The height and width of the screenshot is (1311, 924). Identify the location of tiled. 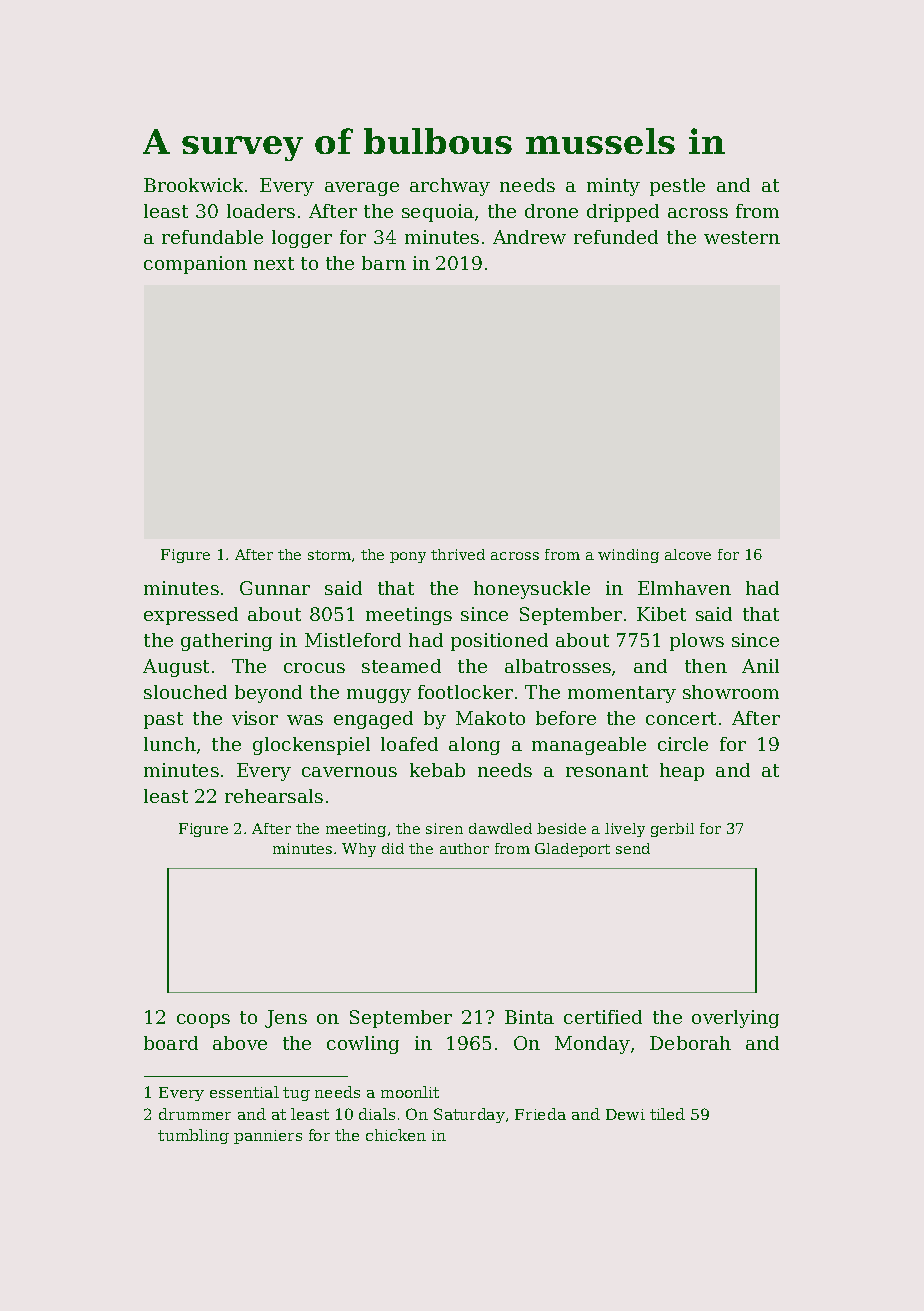
(667, 1114).
